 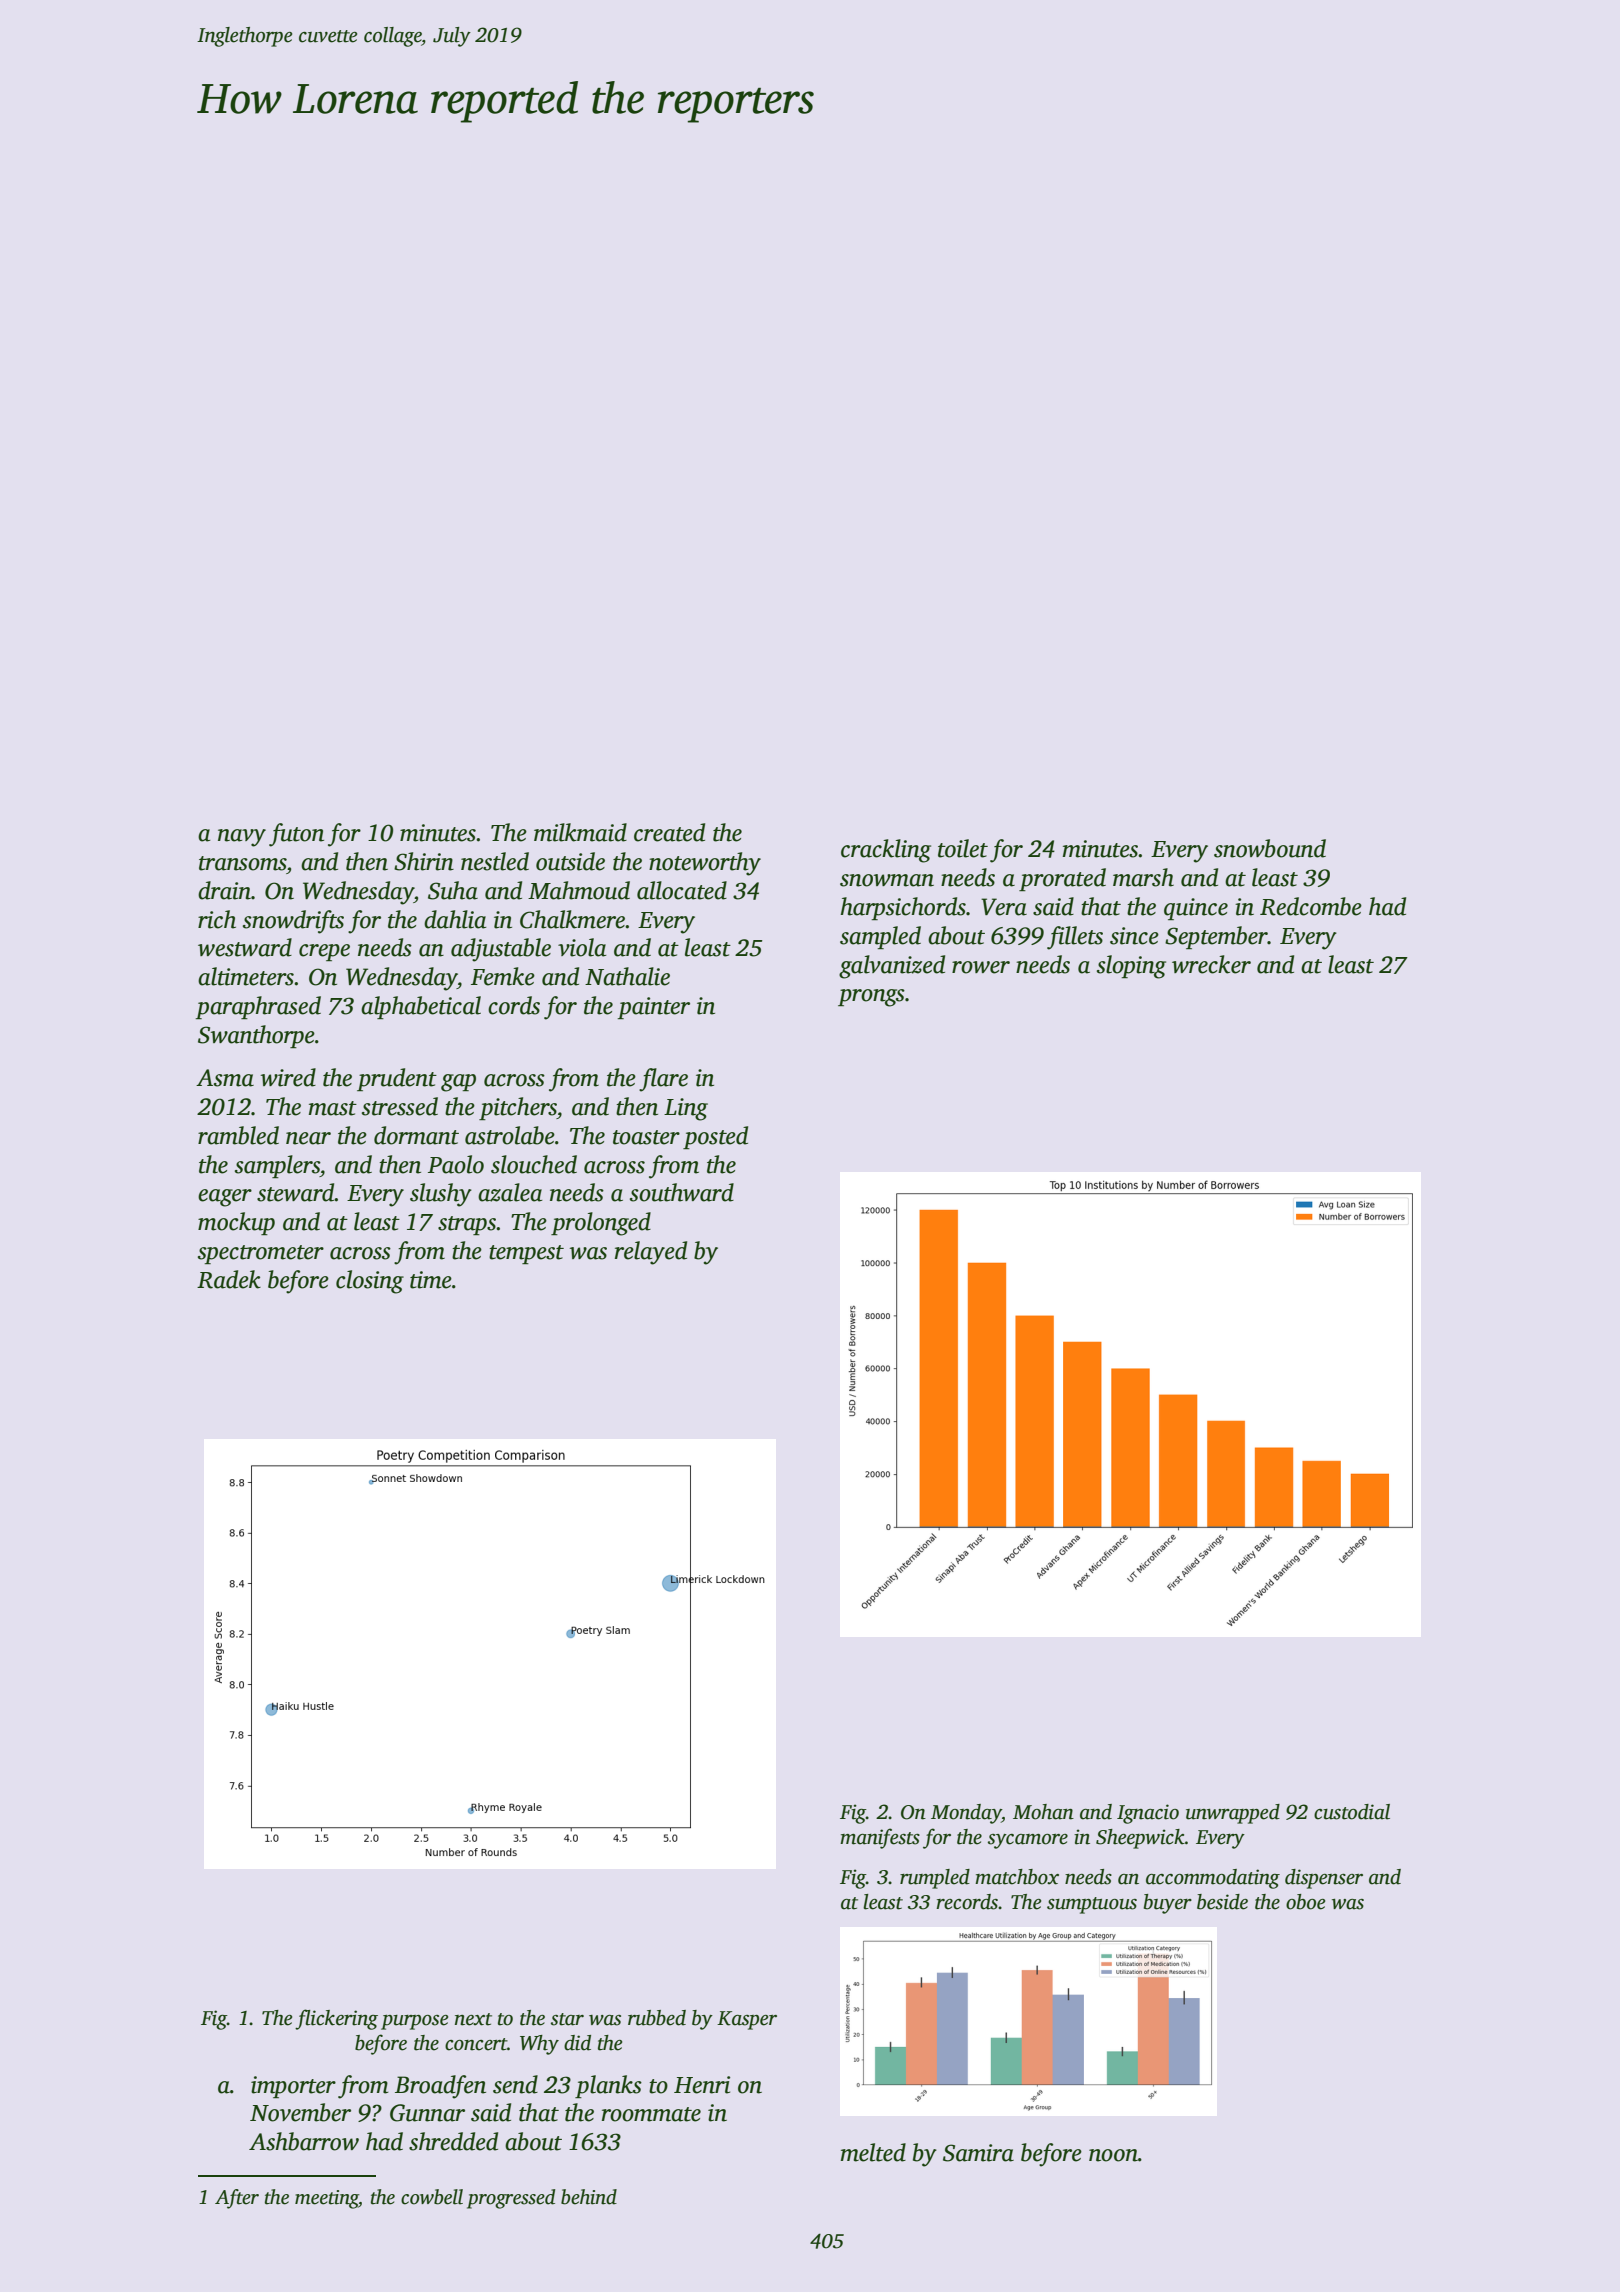 What do you see at coordinates (1233, 1814) in the document?
I see `unwrapped` at bounding box center [1233, 1814].
